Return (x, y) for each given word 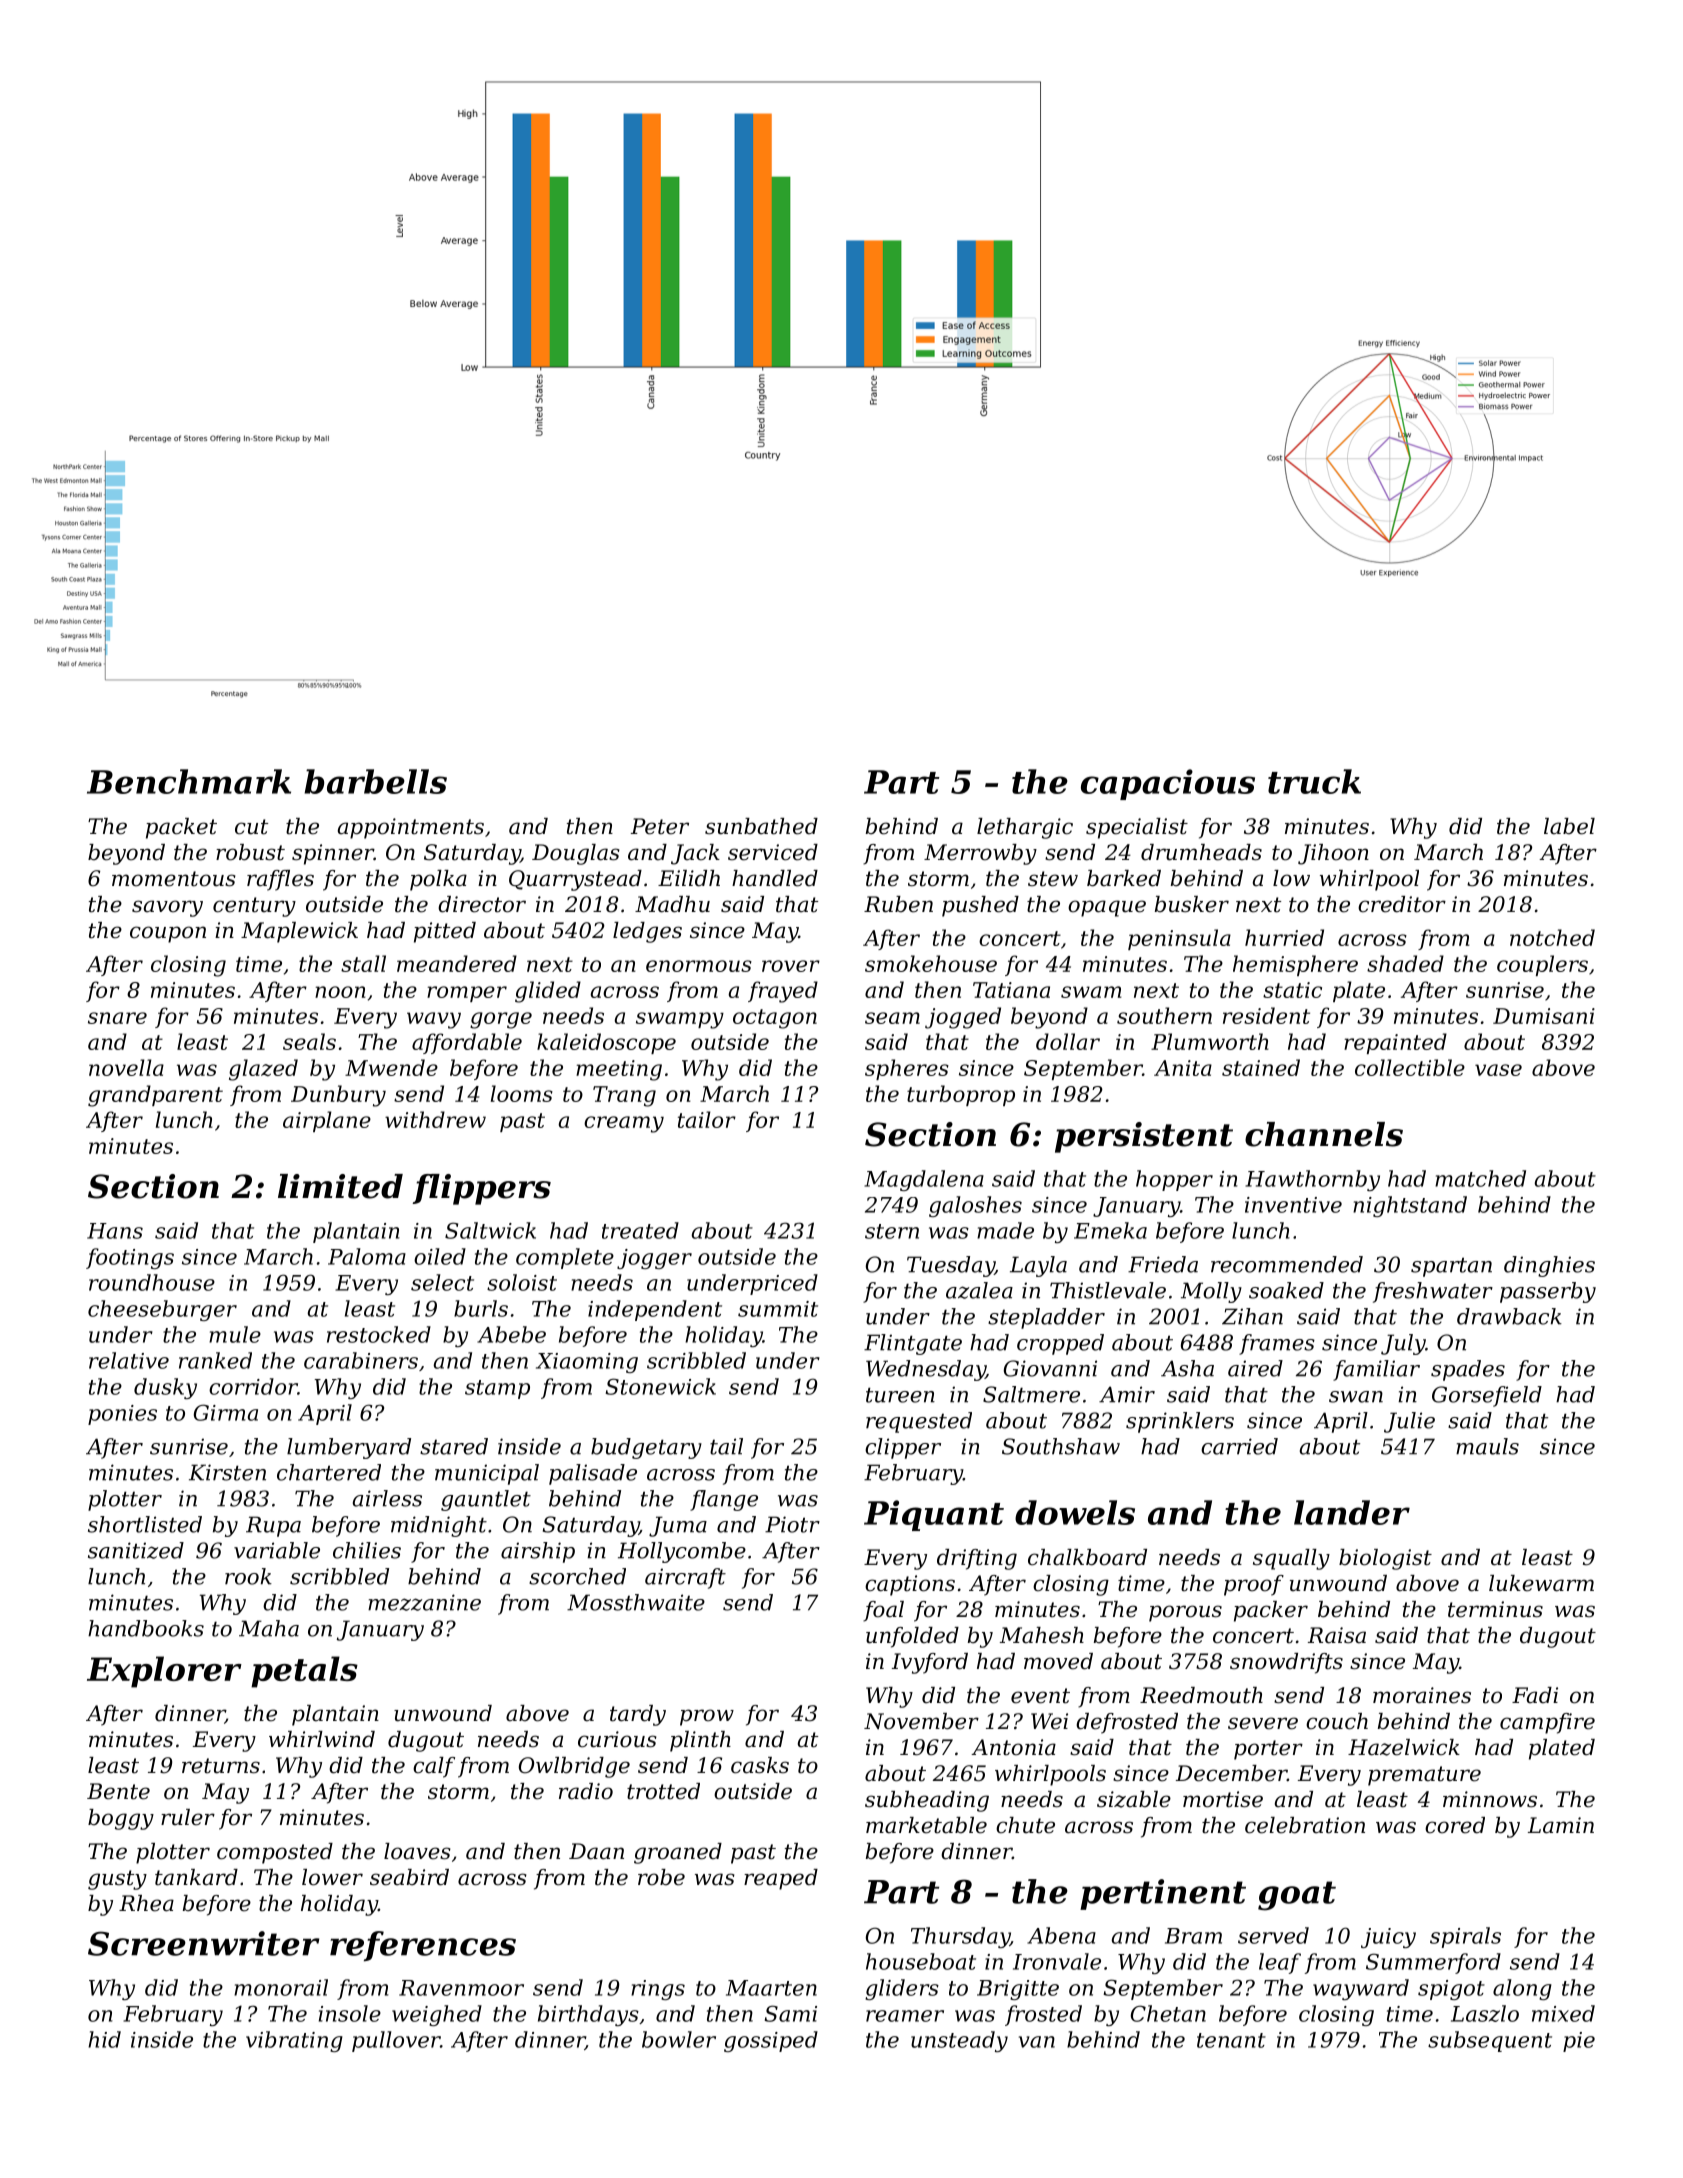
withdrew (435, 1119)
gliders (902, 1989)
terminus (1495, 1609)
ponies (122, 1415)
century (254, 907)
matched (1480, 1178)
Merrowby (980, 854)
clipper (903, 1448)
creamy (624, 1124)
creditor (1402, 904)
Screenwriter (203, 1943)
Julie (1409, 1422)
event (1040, 1696)
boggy (121, 1819)
